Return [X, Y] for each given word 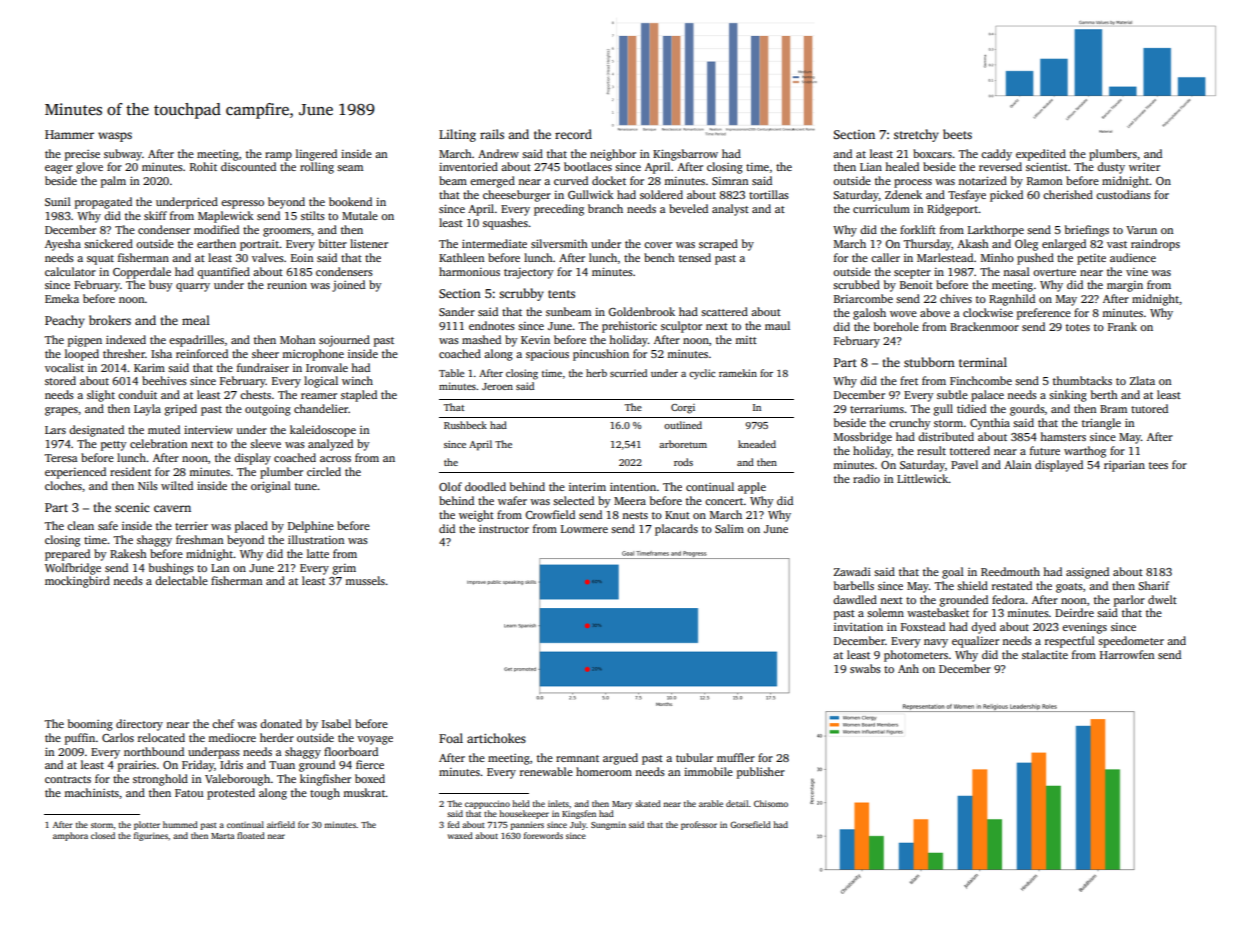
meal [196, 320]
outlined [683, 425]
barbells [854, 585]
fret [909, 380]
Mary [622, 805]
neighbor [613, 155]
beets [957, 134]
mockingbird [77, 582]
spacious [547, 355]
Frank [1122, 326]
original [271, 487]
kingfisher [325, 780]
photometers [916, 656]
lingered [316, 155]
